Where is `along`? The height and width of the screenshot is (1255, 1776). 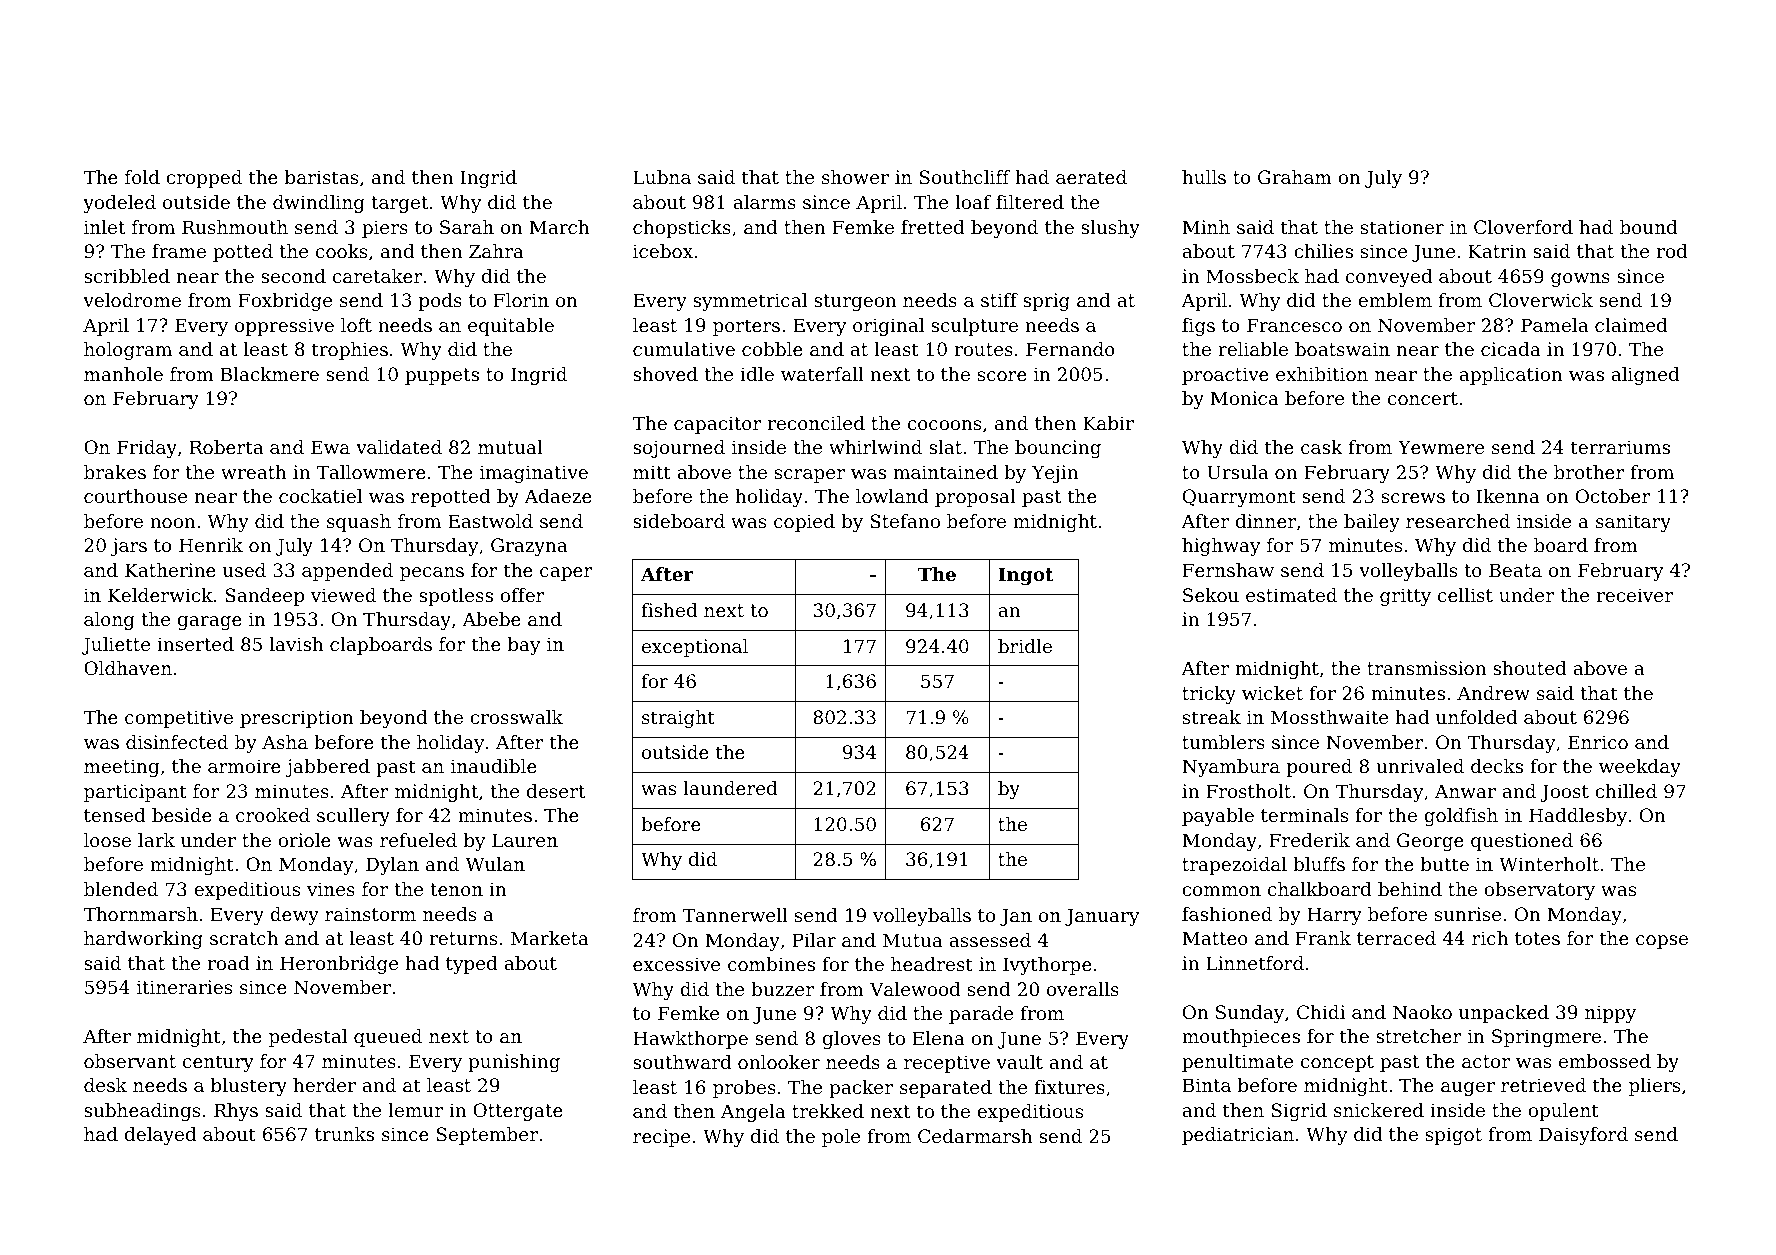 along is located at coordinates (109, 621).
